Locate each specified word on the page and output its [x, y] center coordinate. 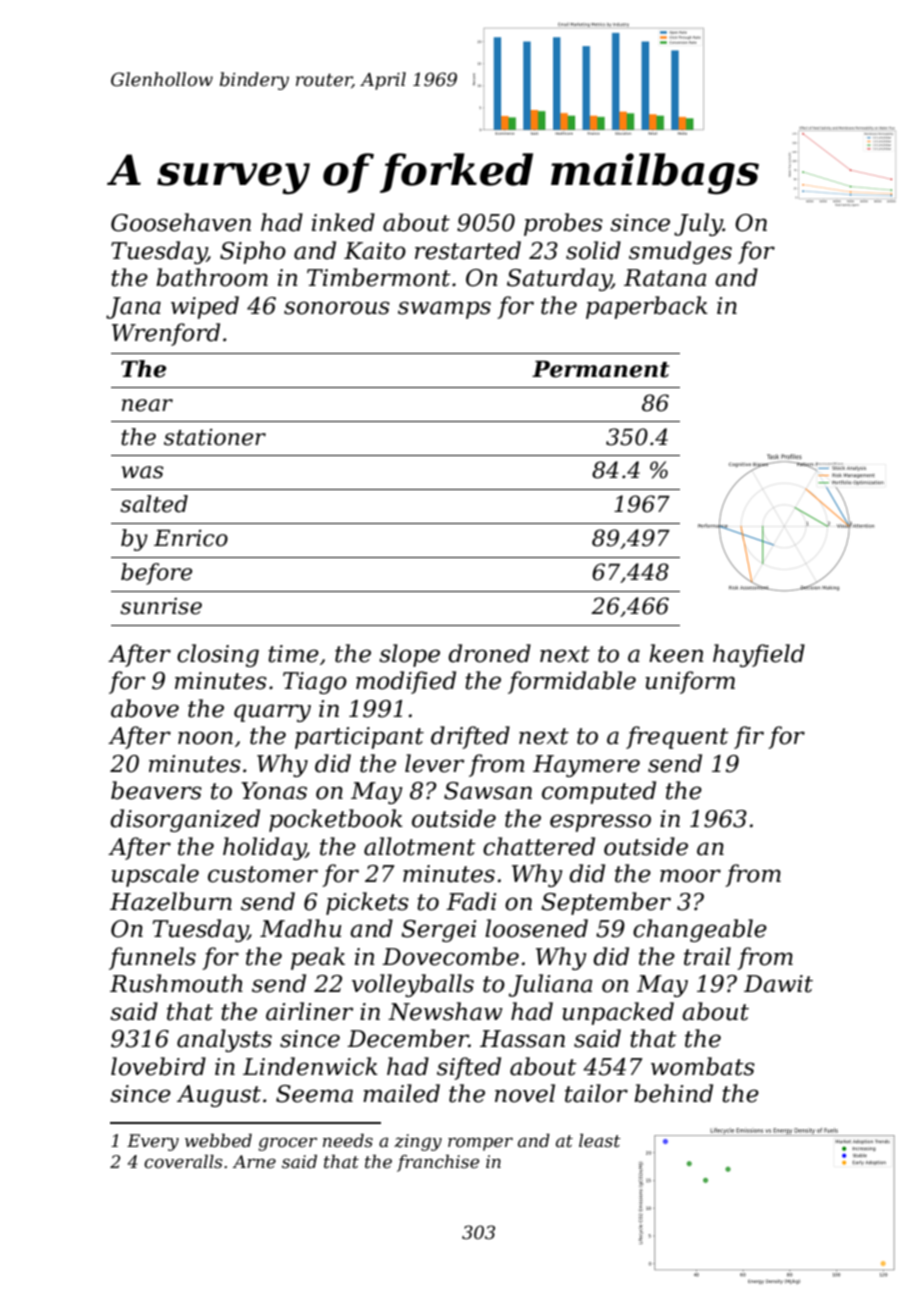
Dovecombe [450, 956]
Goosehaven [181, 222]
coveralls [183, 1162]
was [142, 472]
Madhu [301, 928]
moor [690, 876]
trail [707, 956]
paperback [647, 307]
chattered [539, 846]
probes [563, 224]
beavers [156, 790]
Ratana [665, 278]
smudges [680, 252]
